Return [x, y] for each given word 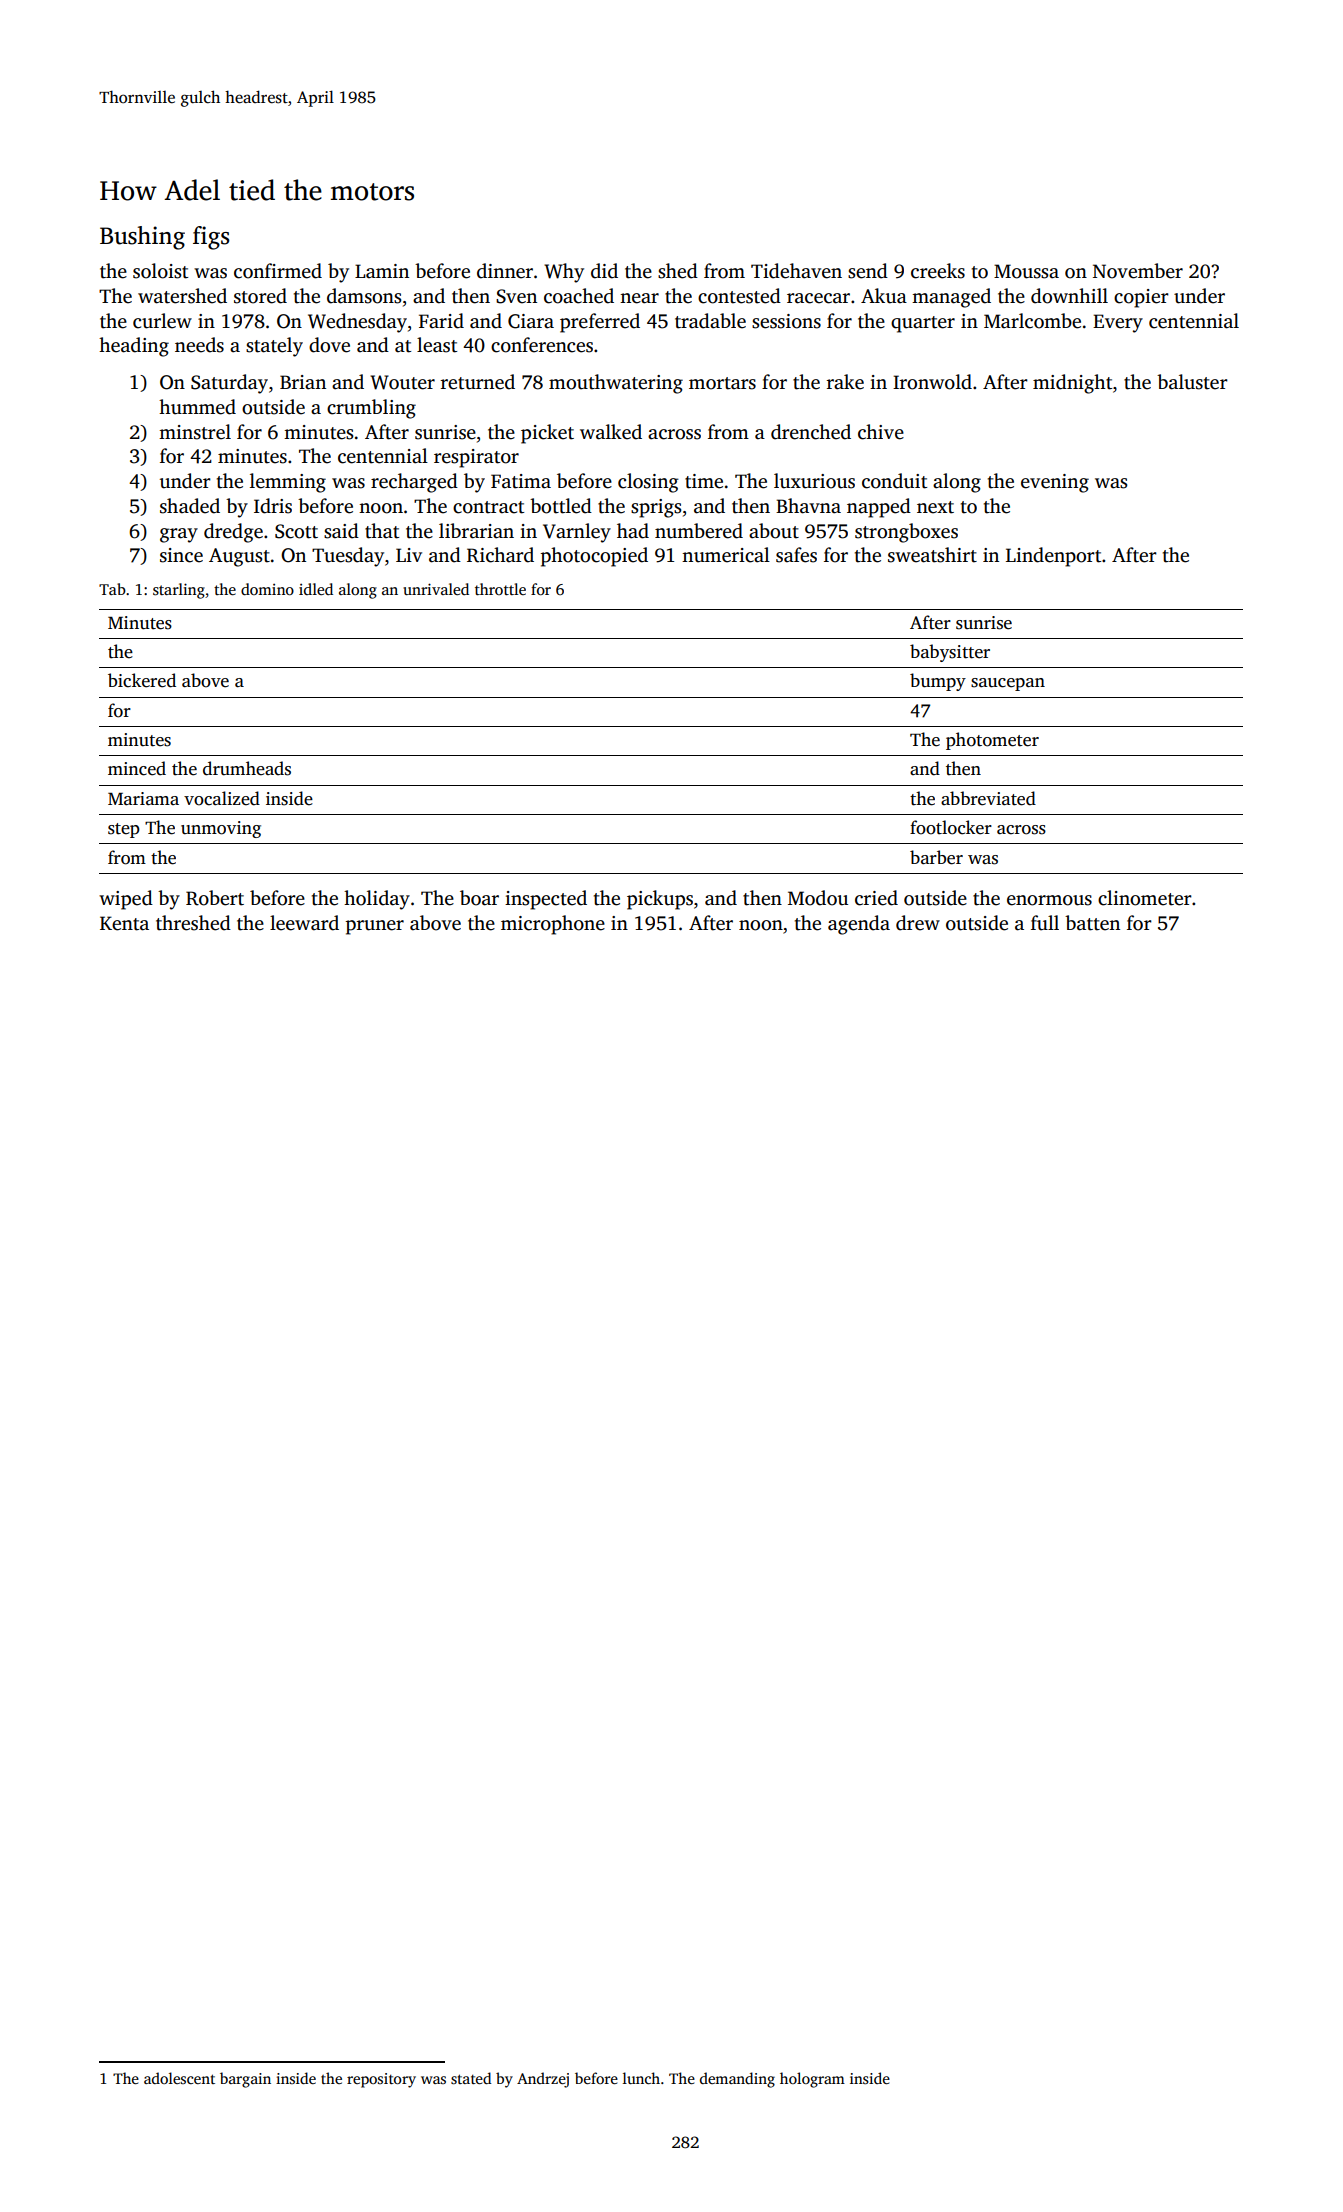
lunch [641, 2078]
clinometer [1145, 898]
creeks [938, 271]
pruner [375, 927]
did [604, 271]
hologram [812, 2080]
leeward [304, 923]
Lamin [382, 271]
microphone [553, 925]
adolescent [179, 2078]
